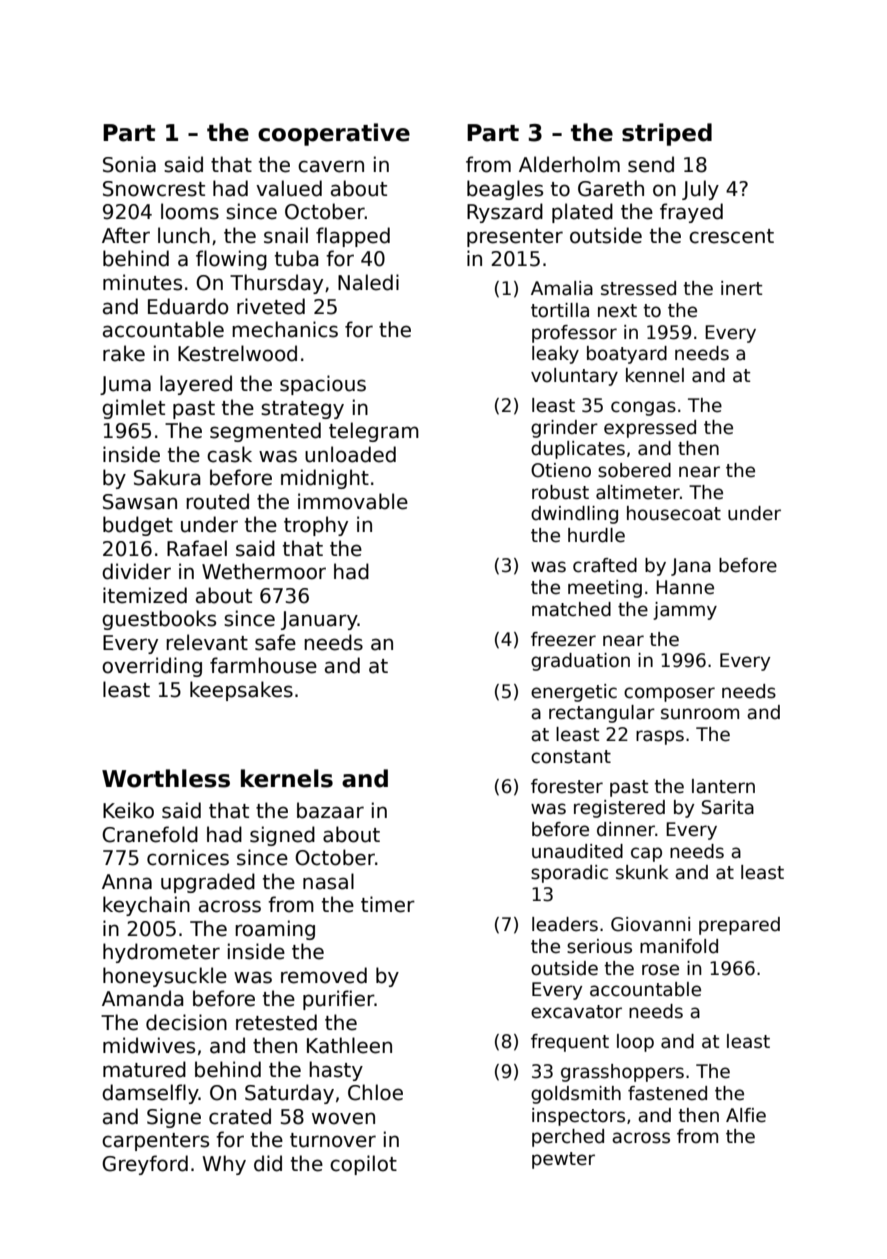 This page has width=887, height=1259. Describe the element at coordinates (229, 454) in the page. I see `cask` at that location.
